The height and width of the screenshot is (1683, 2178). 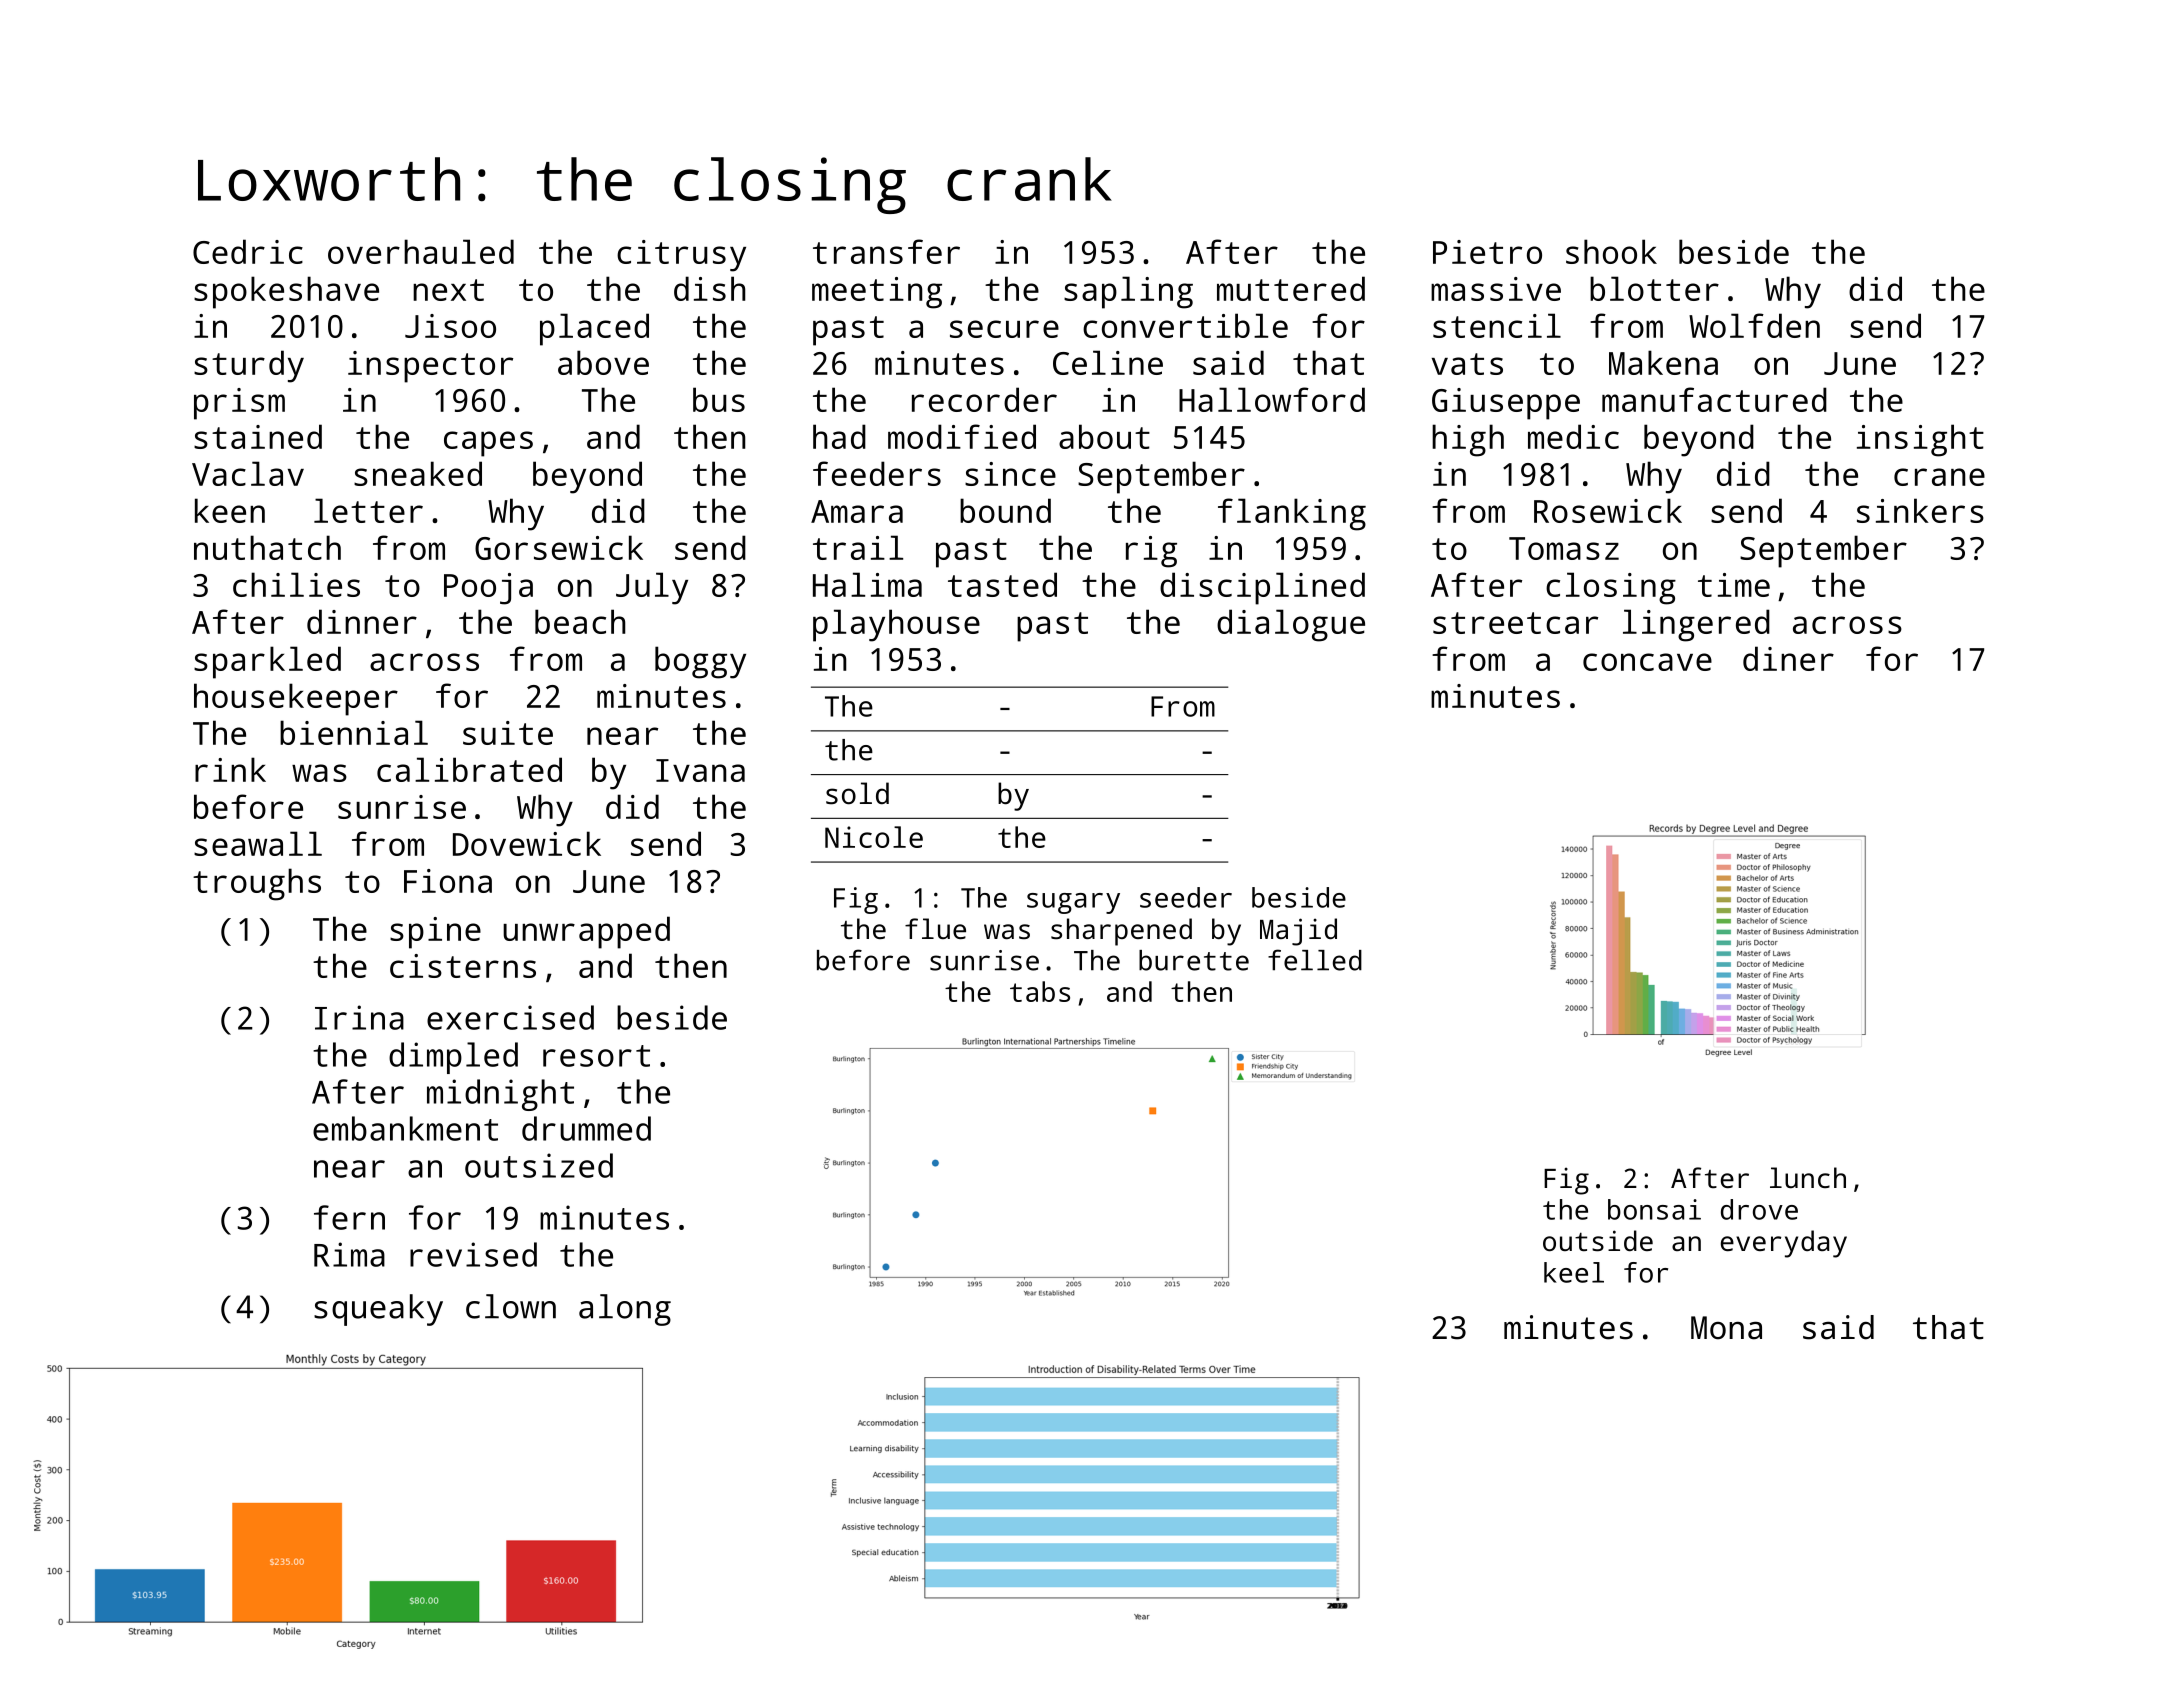 I want to click on fern, so click(x=349, y=1217).
